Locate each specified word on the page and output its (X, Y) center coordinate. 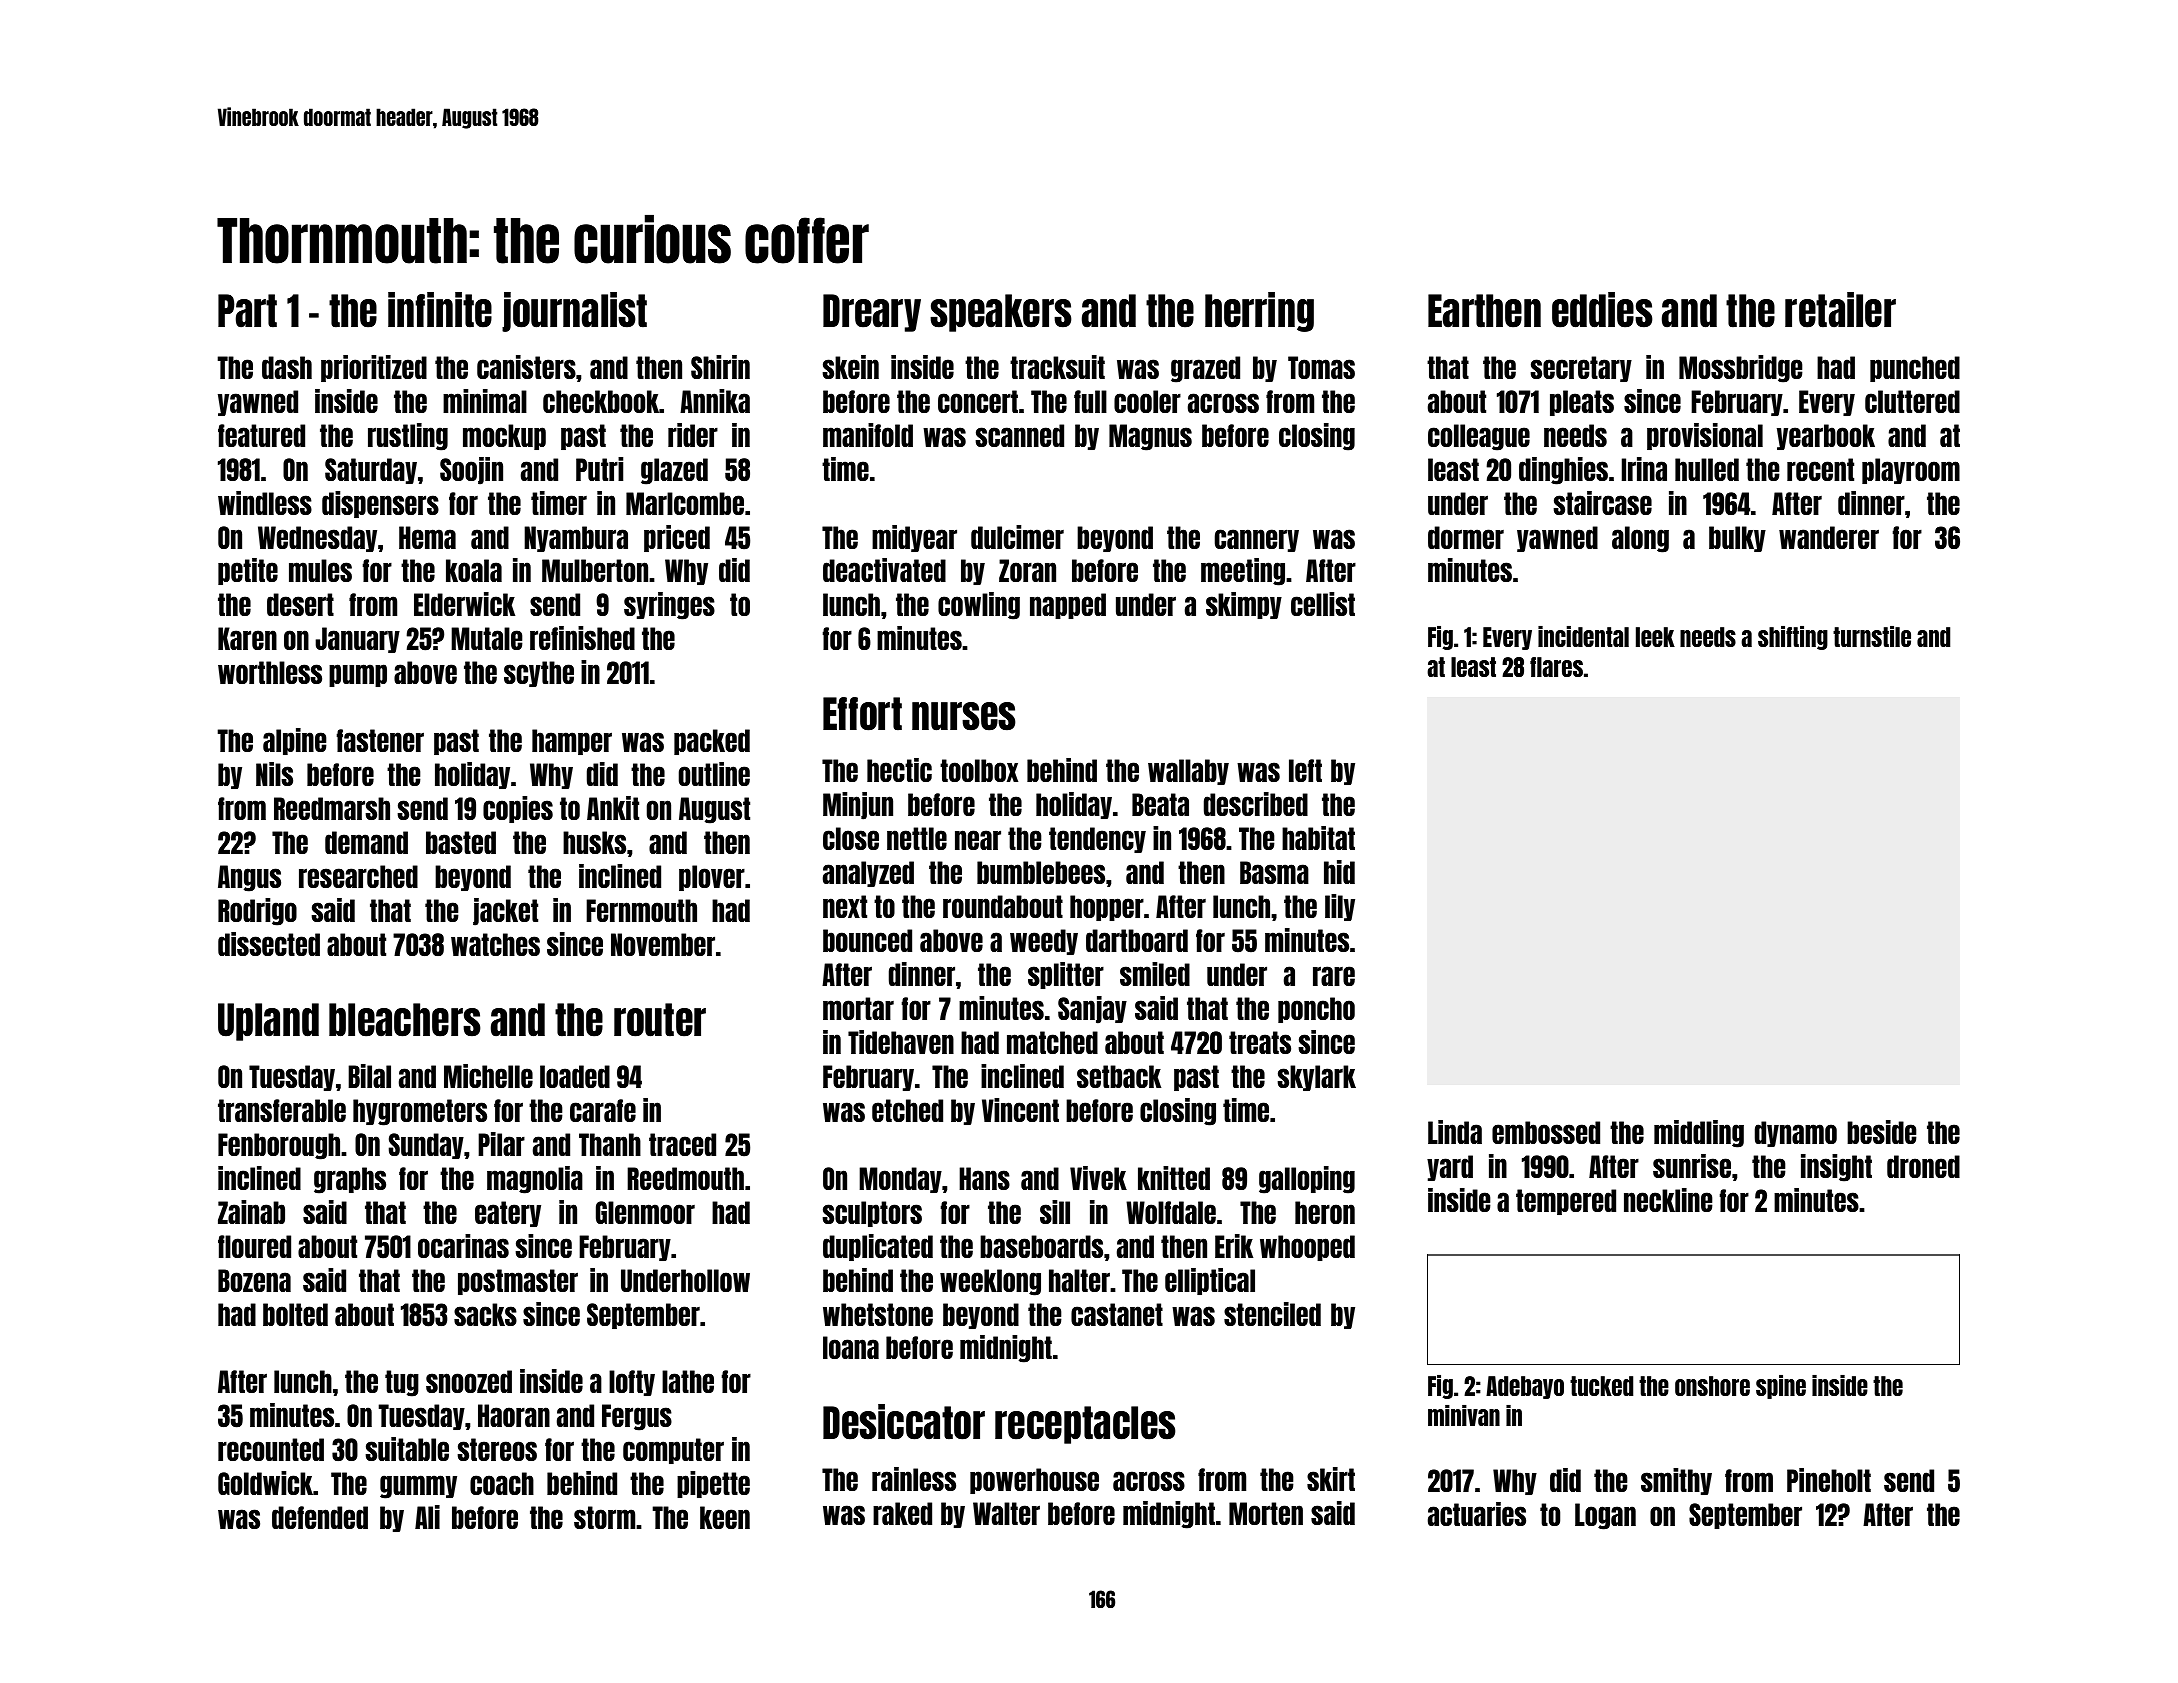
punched (1915, 369)
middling (1699, 1134)
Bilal (369, 1076)
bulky (1737, 539)
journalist (574, 312)
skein (850, 367)
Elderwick (464, 604)
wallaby (1188, 772)
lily (1340, 907)
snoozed (469, 1381)
